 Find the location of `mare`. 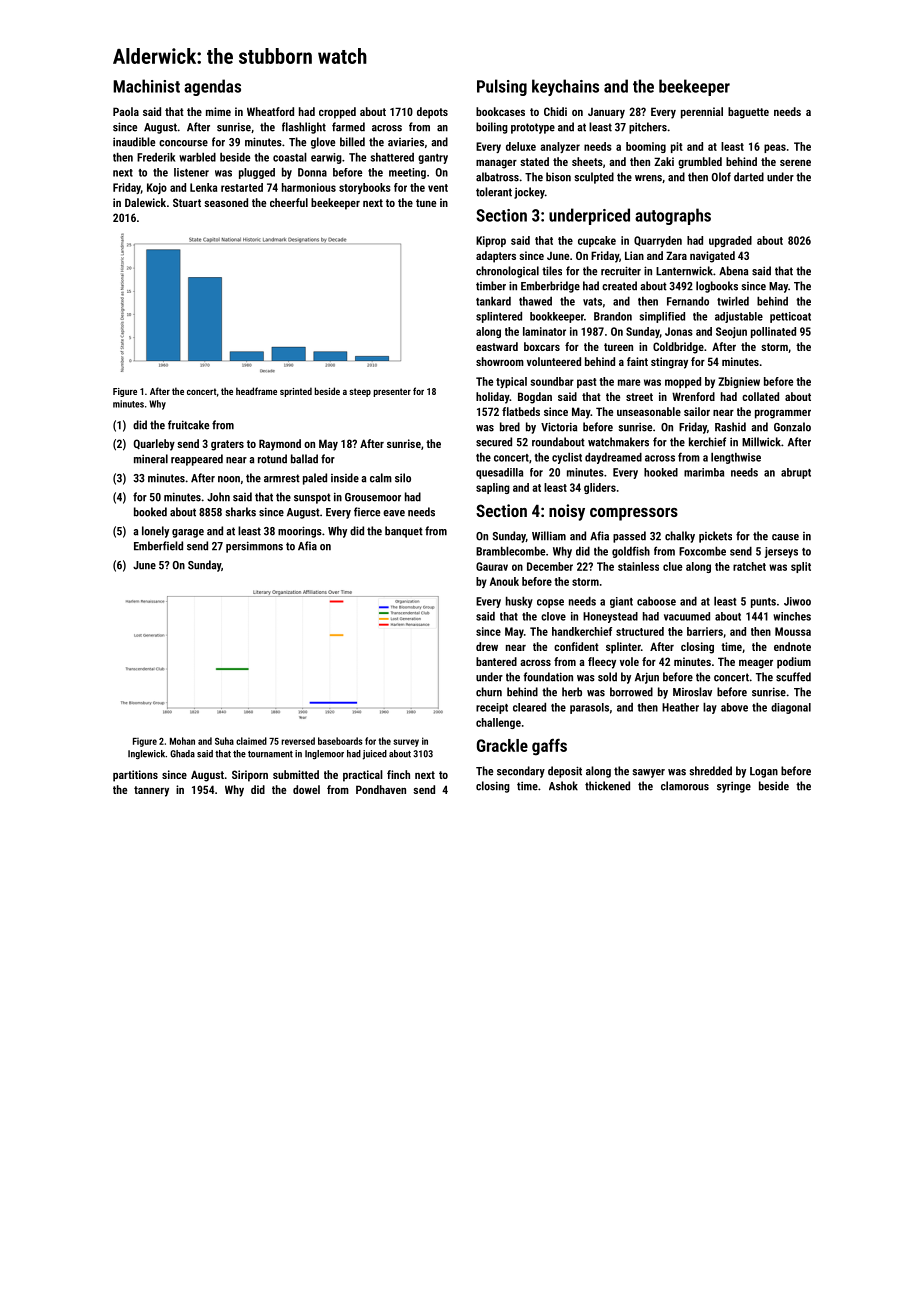

mare is located at coordinates (629, 382).
